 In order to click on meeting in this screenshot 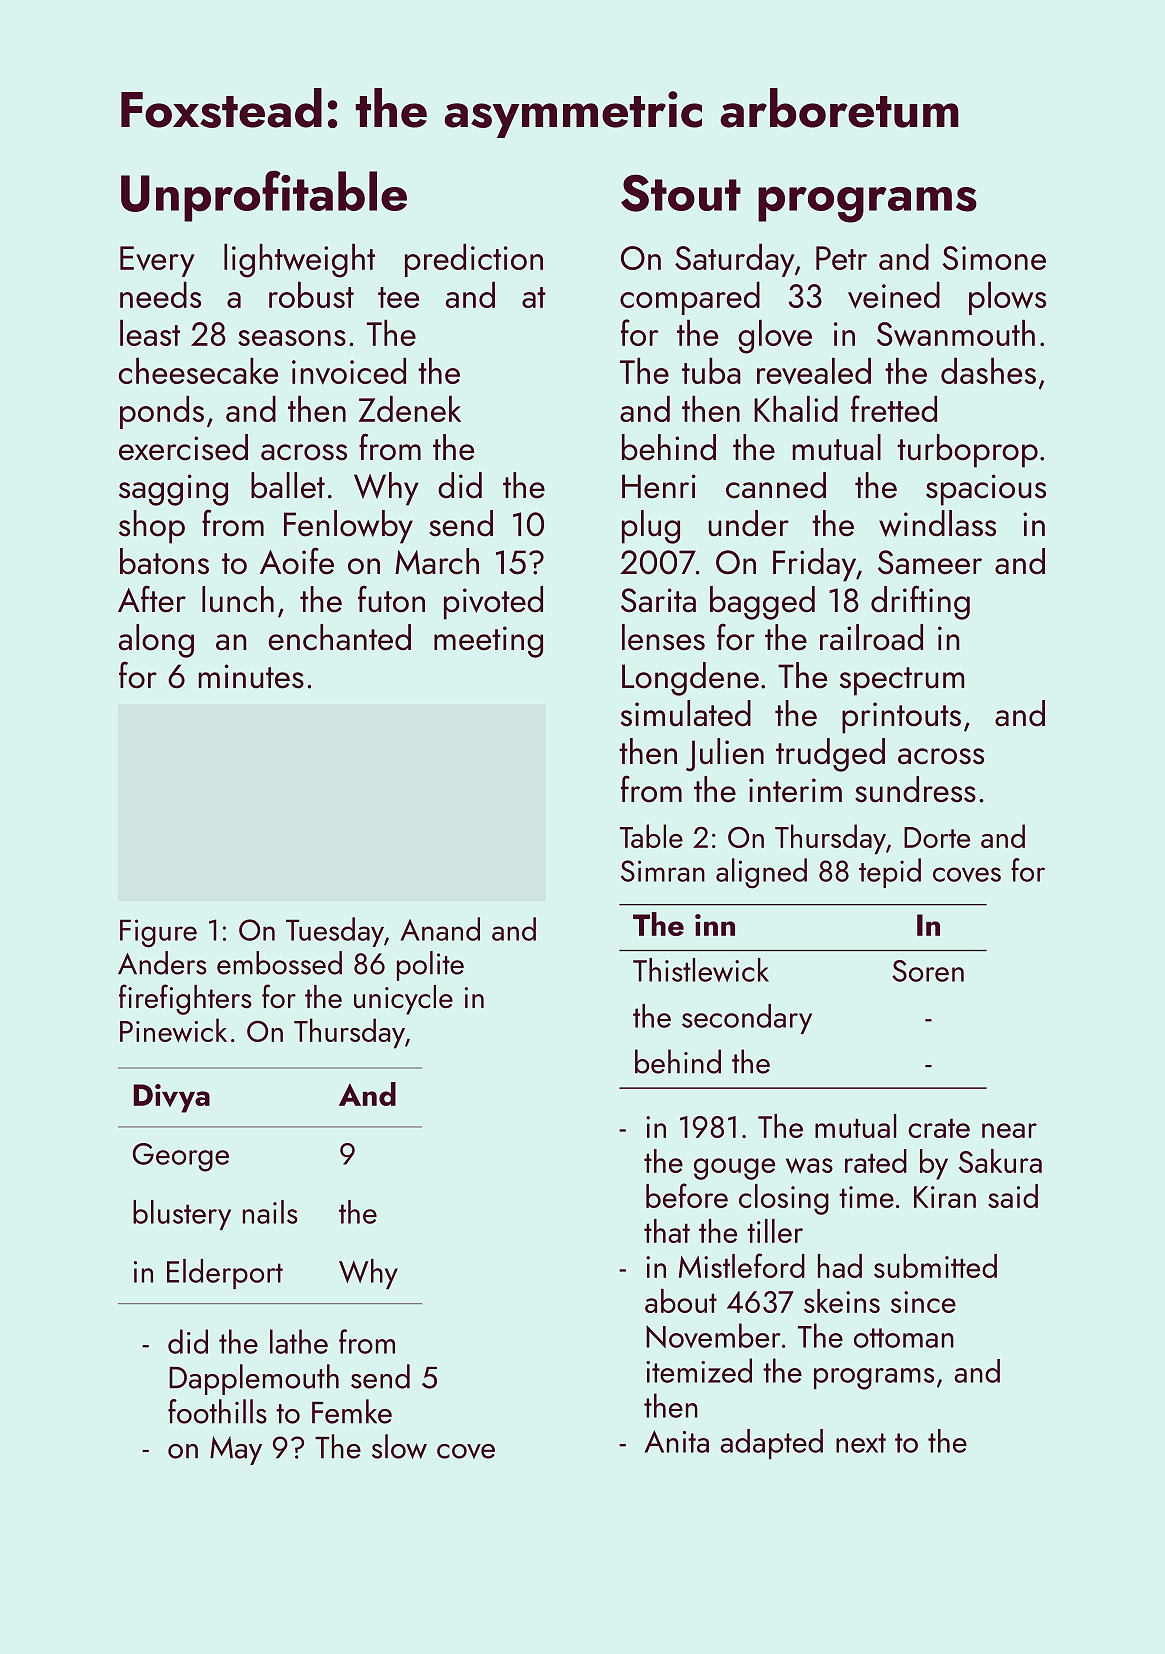, I will do `click(488, 642)`.
